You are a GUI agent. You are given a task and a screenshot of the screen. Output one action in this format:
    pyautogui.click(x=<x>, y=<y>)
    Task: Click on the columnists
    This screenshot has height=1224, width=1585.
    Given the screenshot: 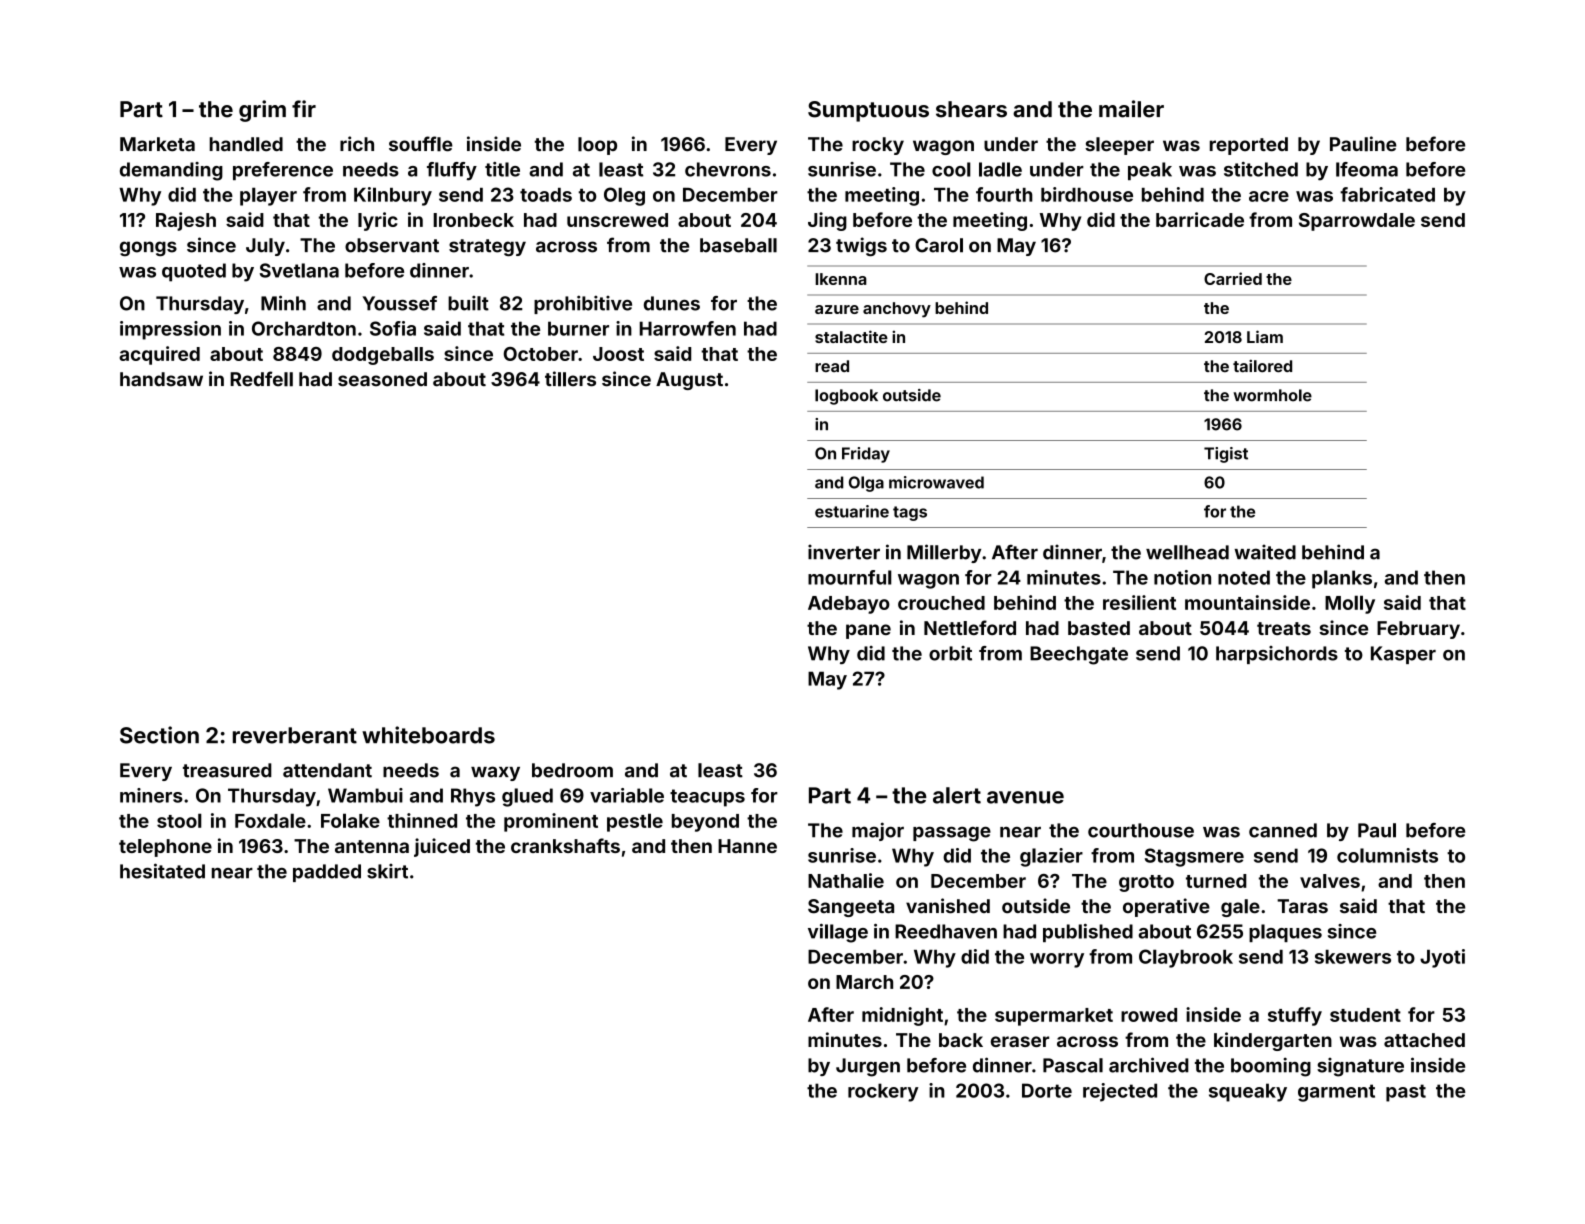 What is the action you would take?
    pyautogui.click(x=1387, y=855)
